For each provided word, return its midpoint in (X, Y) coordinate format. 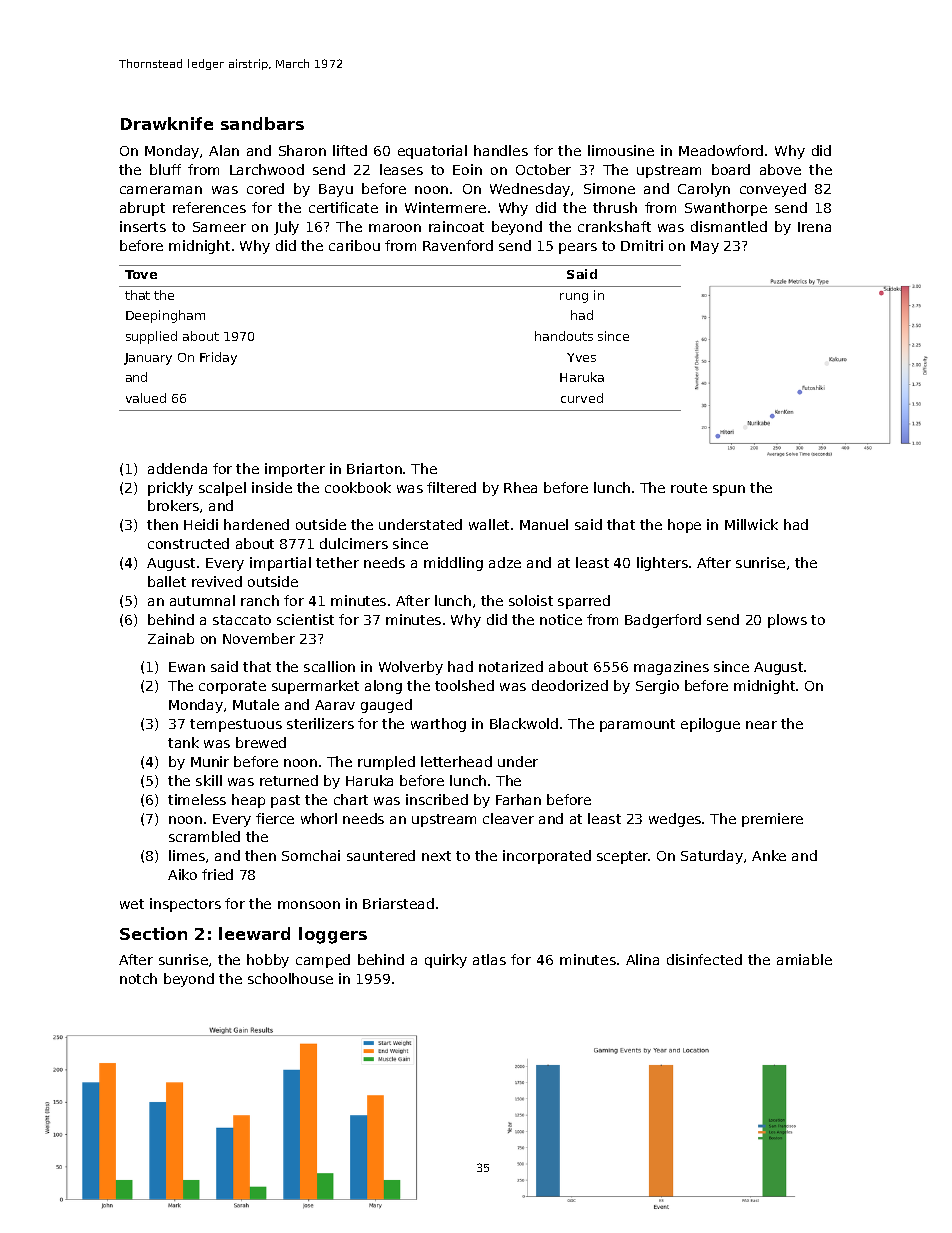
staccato (242, 620)
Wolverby (411, 668)
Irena (814, 227)
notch (138, 978)
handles (501, 150)
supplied (151, 337)
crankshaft (614, 226)
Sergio (657, 687)
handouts (564, 336)
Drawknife (167, 123)
